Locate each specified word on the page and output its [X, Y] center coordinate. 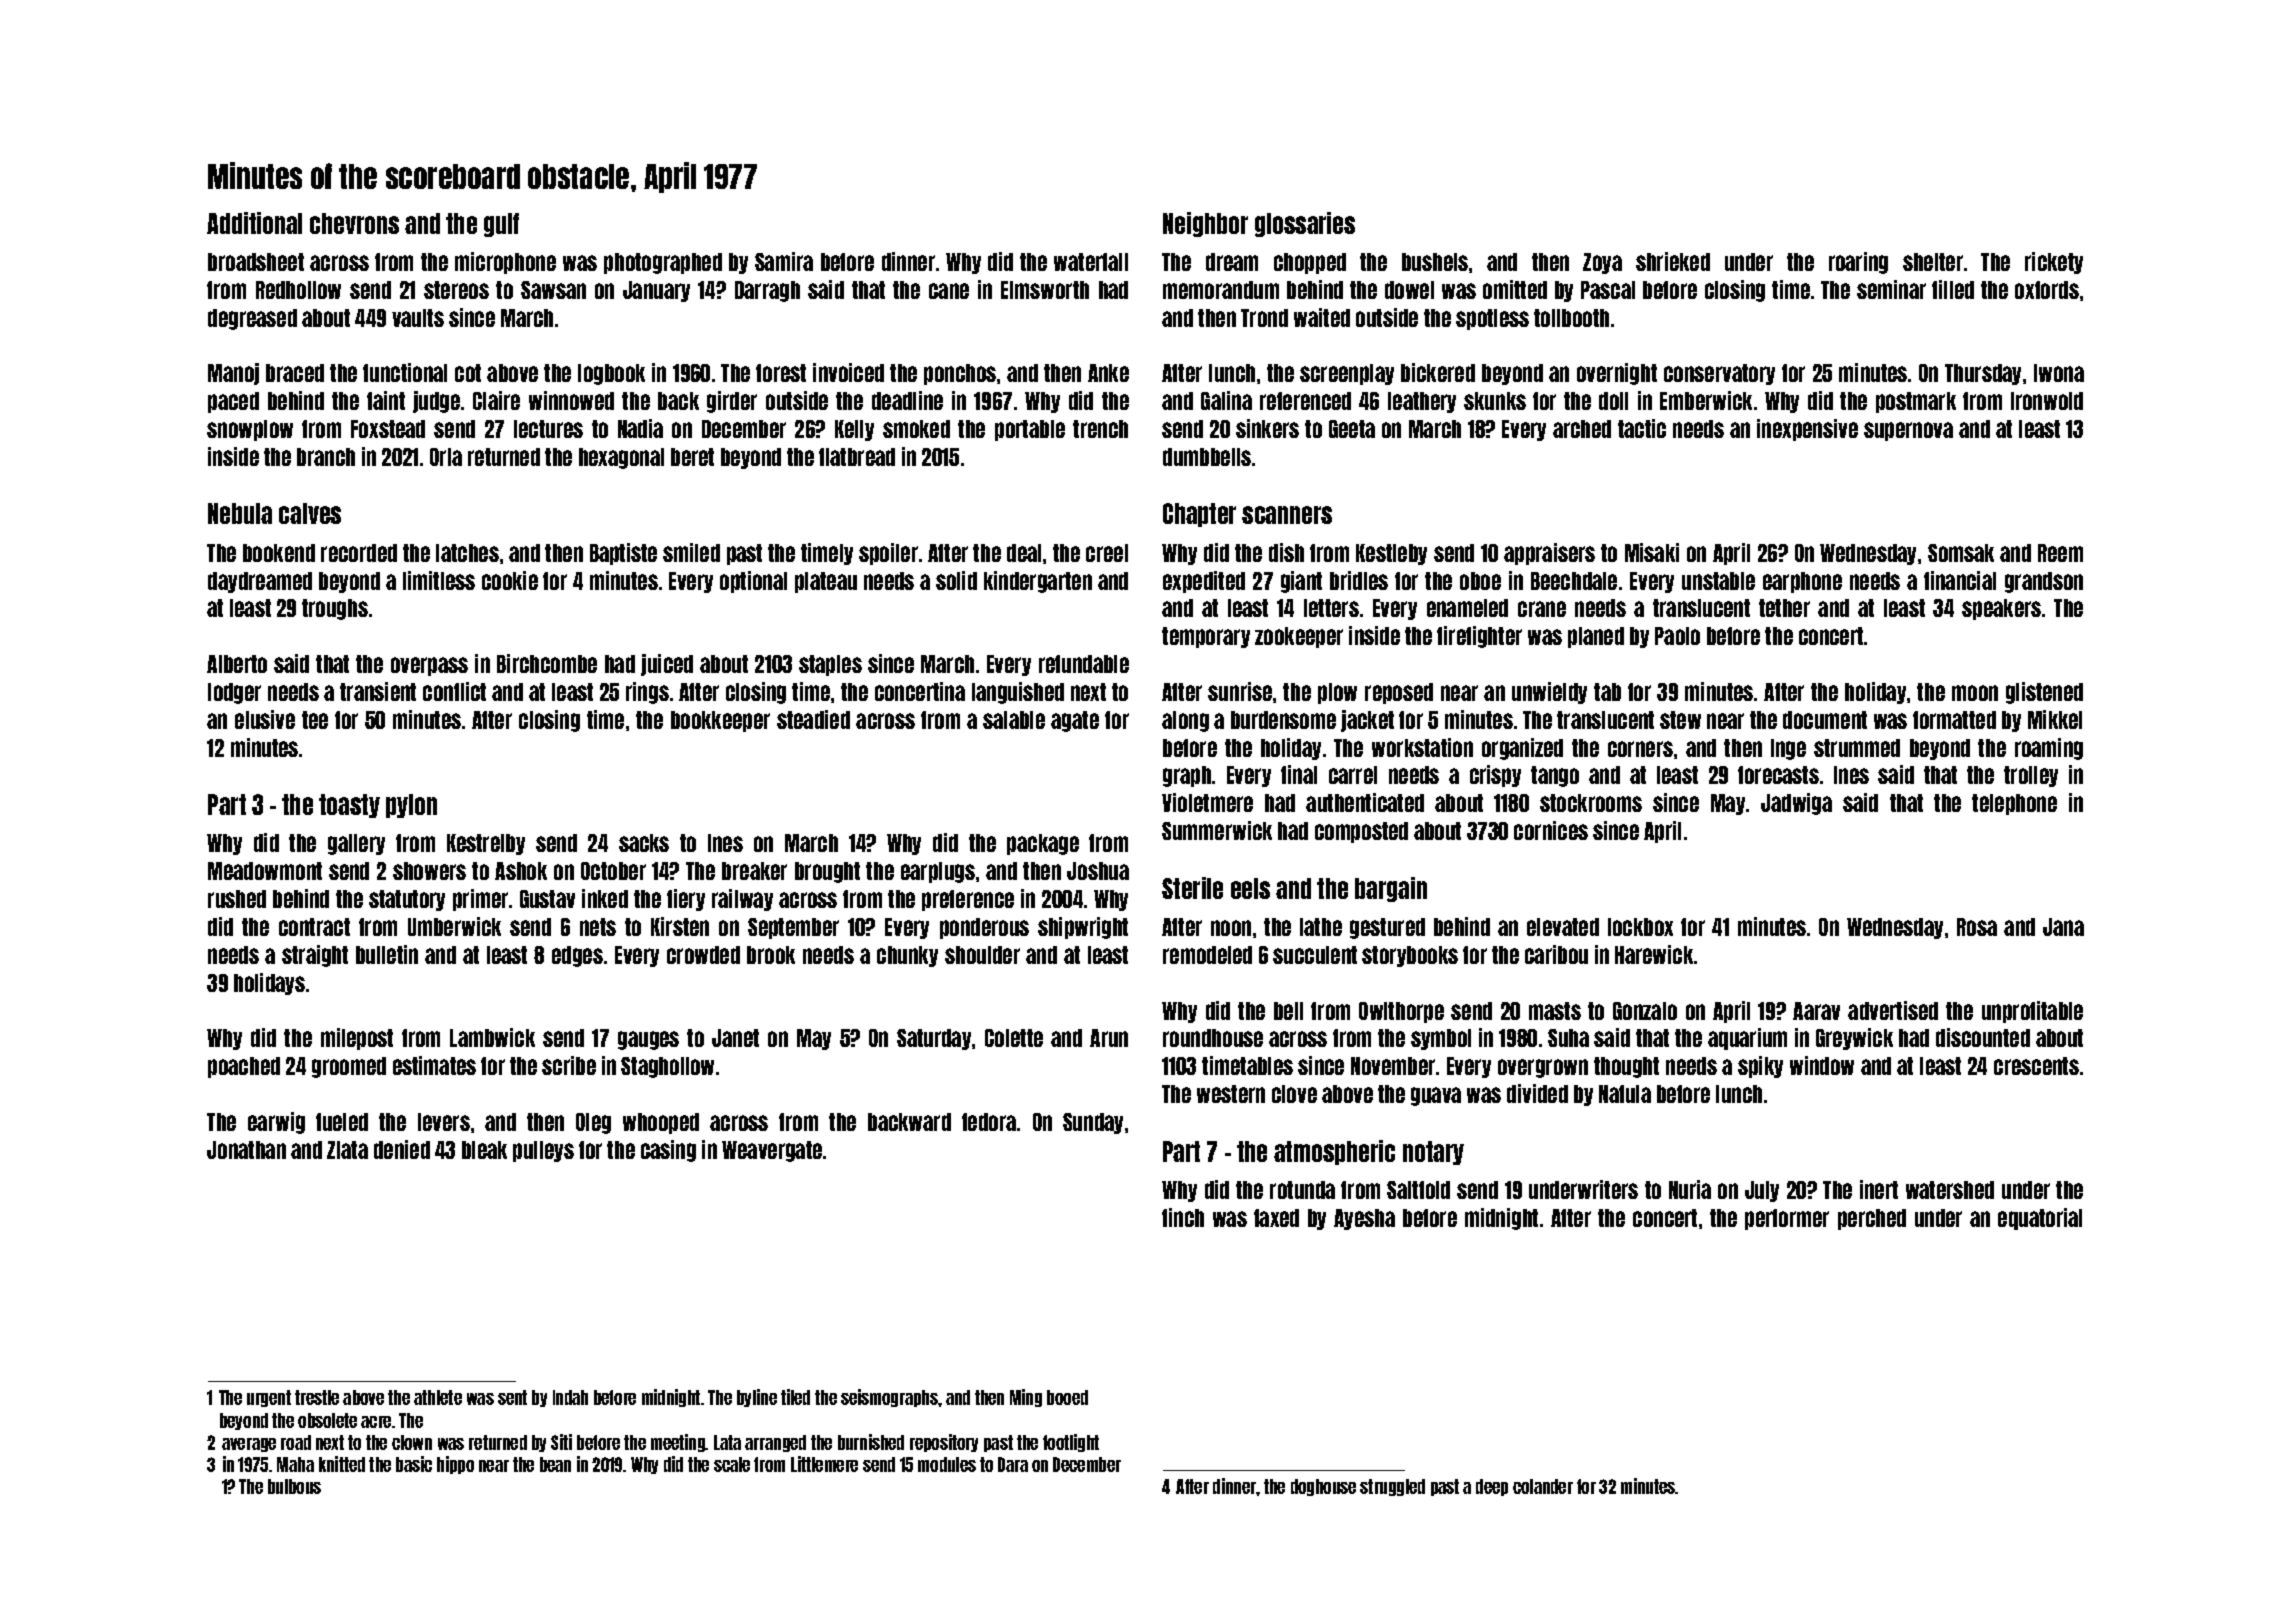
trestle [317, 1397]
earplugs [938, 872]
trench [1100, 429]
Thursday [1983, 374]
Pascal [1608, 290]
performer [1787, 1219]
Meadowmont [265, 871]
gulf [501, 225]
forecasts [1778, 775]
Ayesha [1364, 1219]
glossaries [1305, 224]
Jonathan [246, 1150]
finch [1183, 1217]
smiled [691, 552]
